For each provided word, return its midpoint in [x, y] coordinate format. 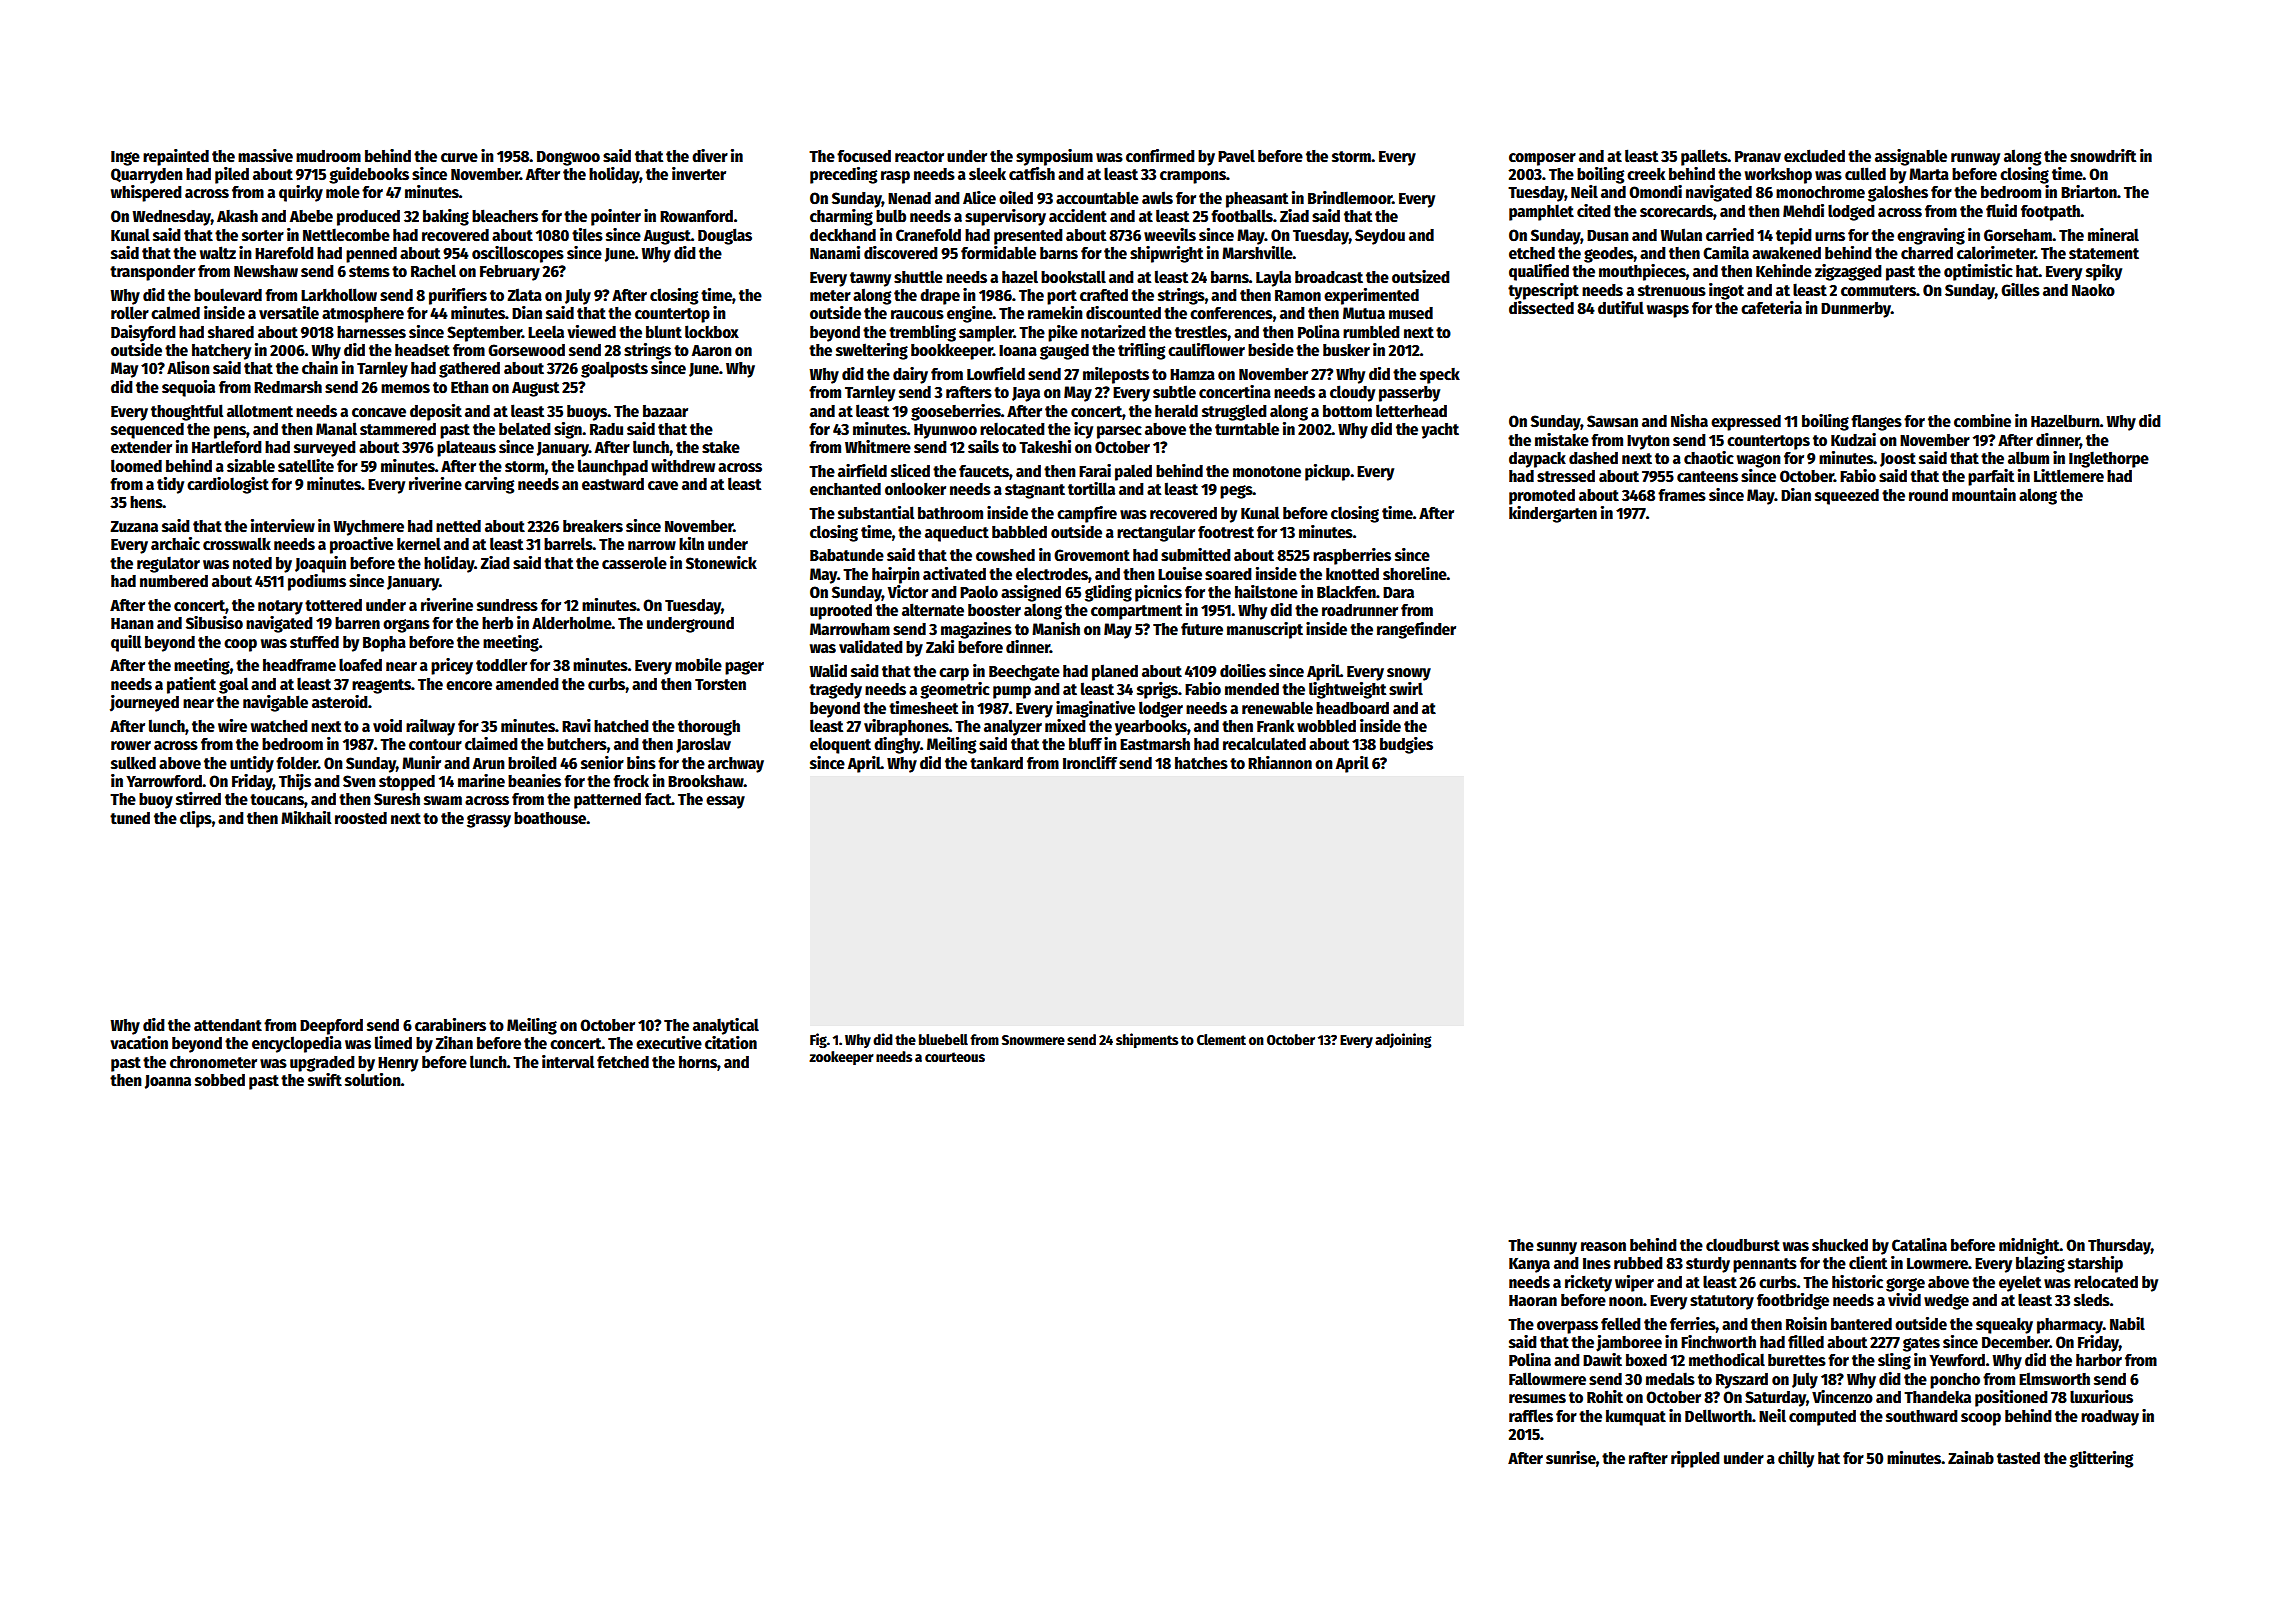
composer [1542, 159]
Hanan [132, 623]
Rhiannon [1280, 763]
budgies [1406, 745]
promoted [1542, 497]
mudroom [328, 156]
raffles [1531, 1416]
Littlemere [2069, 476]
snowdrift [2103, 156]
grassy [489, 821]
